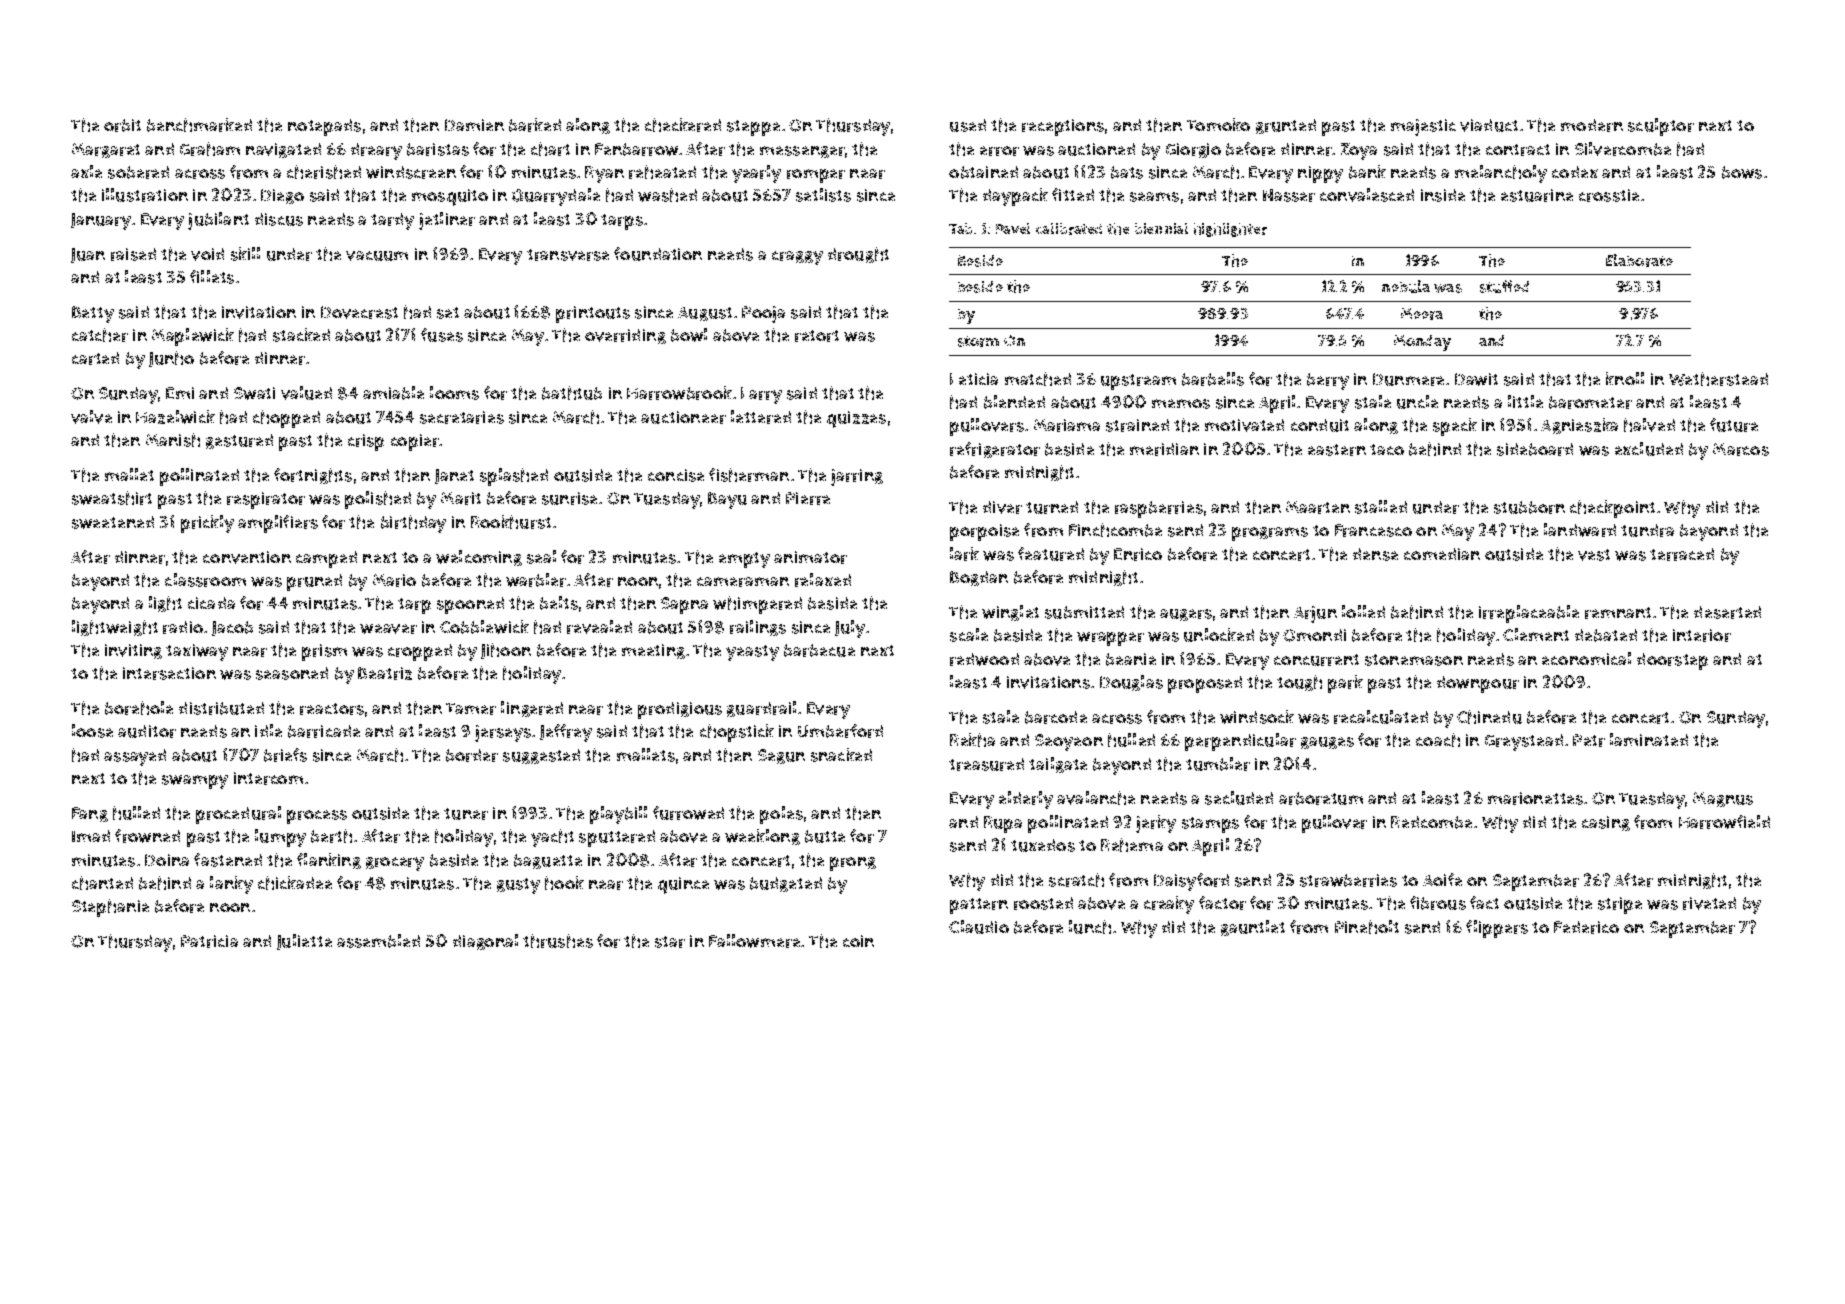 The width and height of the image is (1845, 1304). What do you see at coordinates (1718, 379) in the image?
I see `Wetherstead` at bounding box center [1718, 379].
